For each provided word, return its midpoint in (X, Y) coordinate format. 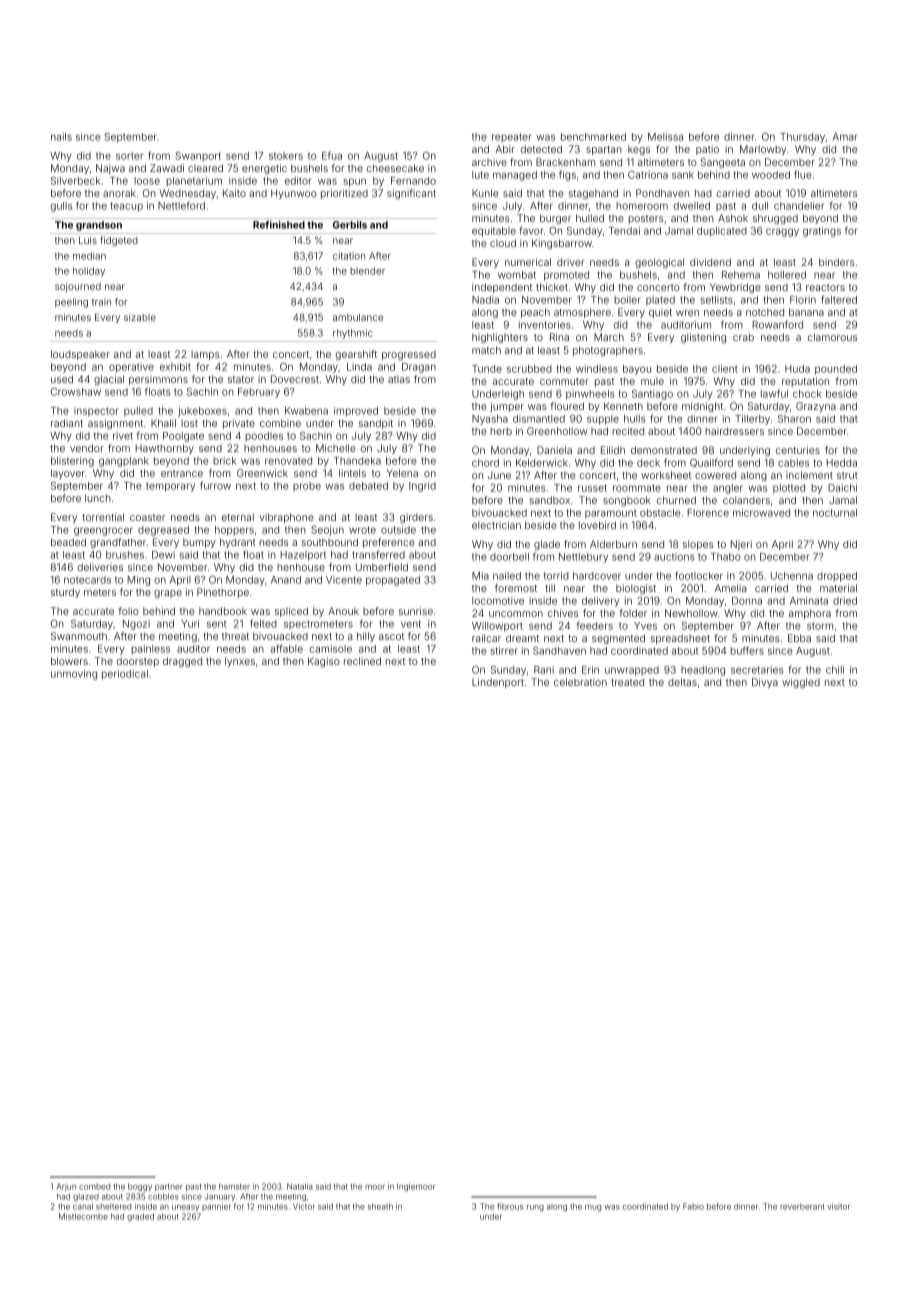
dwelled (691, 206)
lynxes (240, 662)
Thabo (726, 557)
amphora (810, 614)
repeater (511, 138)
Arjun (66, 1187)
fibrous (510, 1206)
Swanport (198, 157)
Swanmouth (79, 636)
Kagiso (324, 662)
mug (593, 1208)
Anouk (343, 611)
